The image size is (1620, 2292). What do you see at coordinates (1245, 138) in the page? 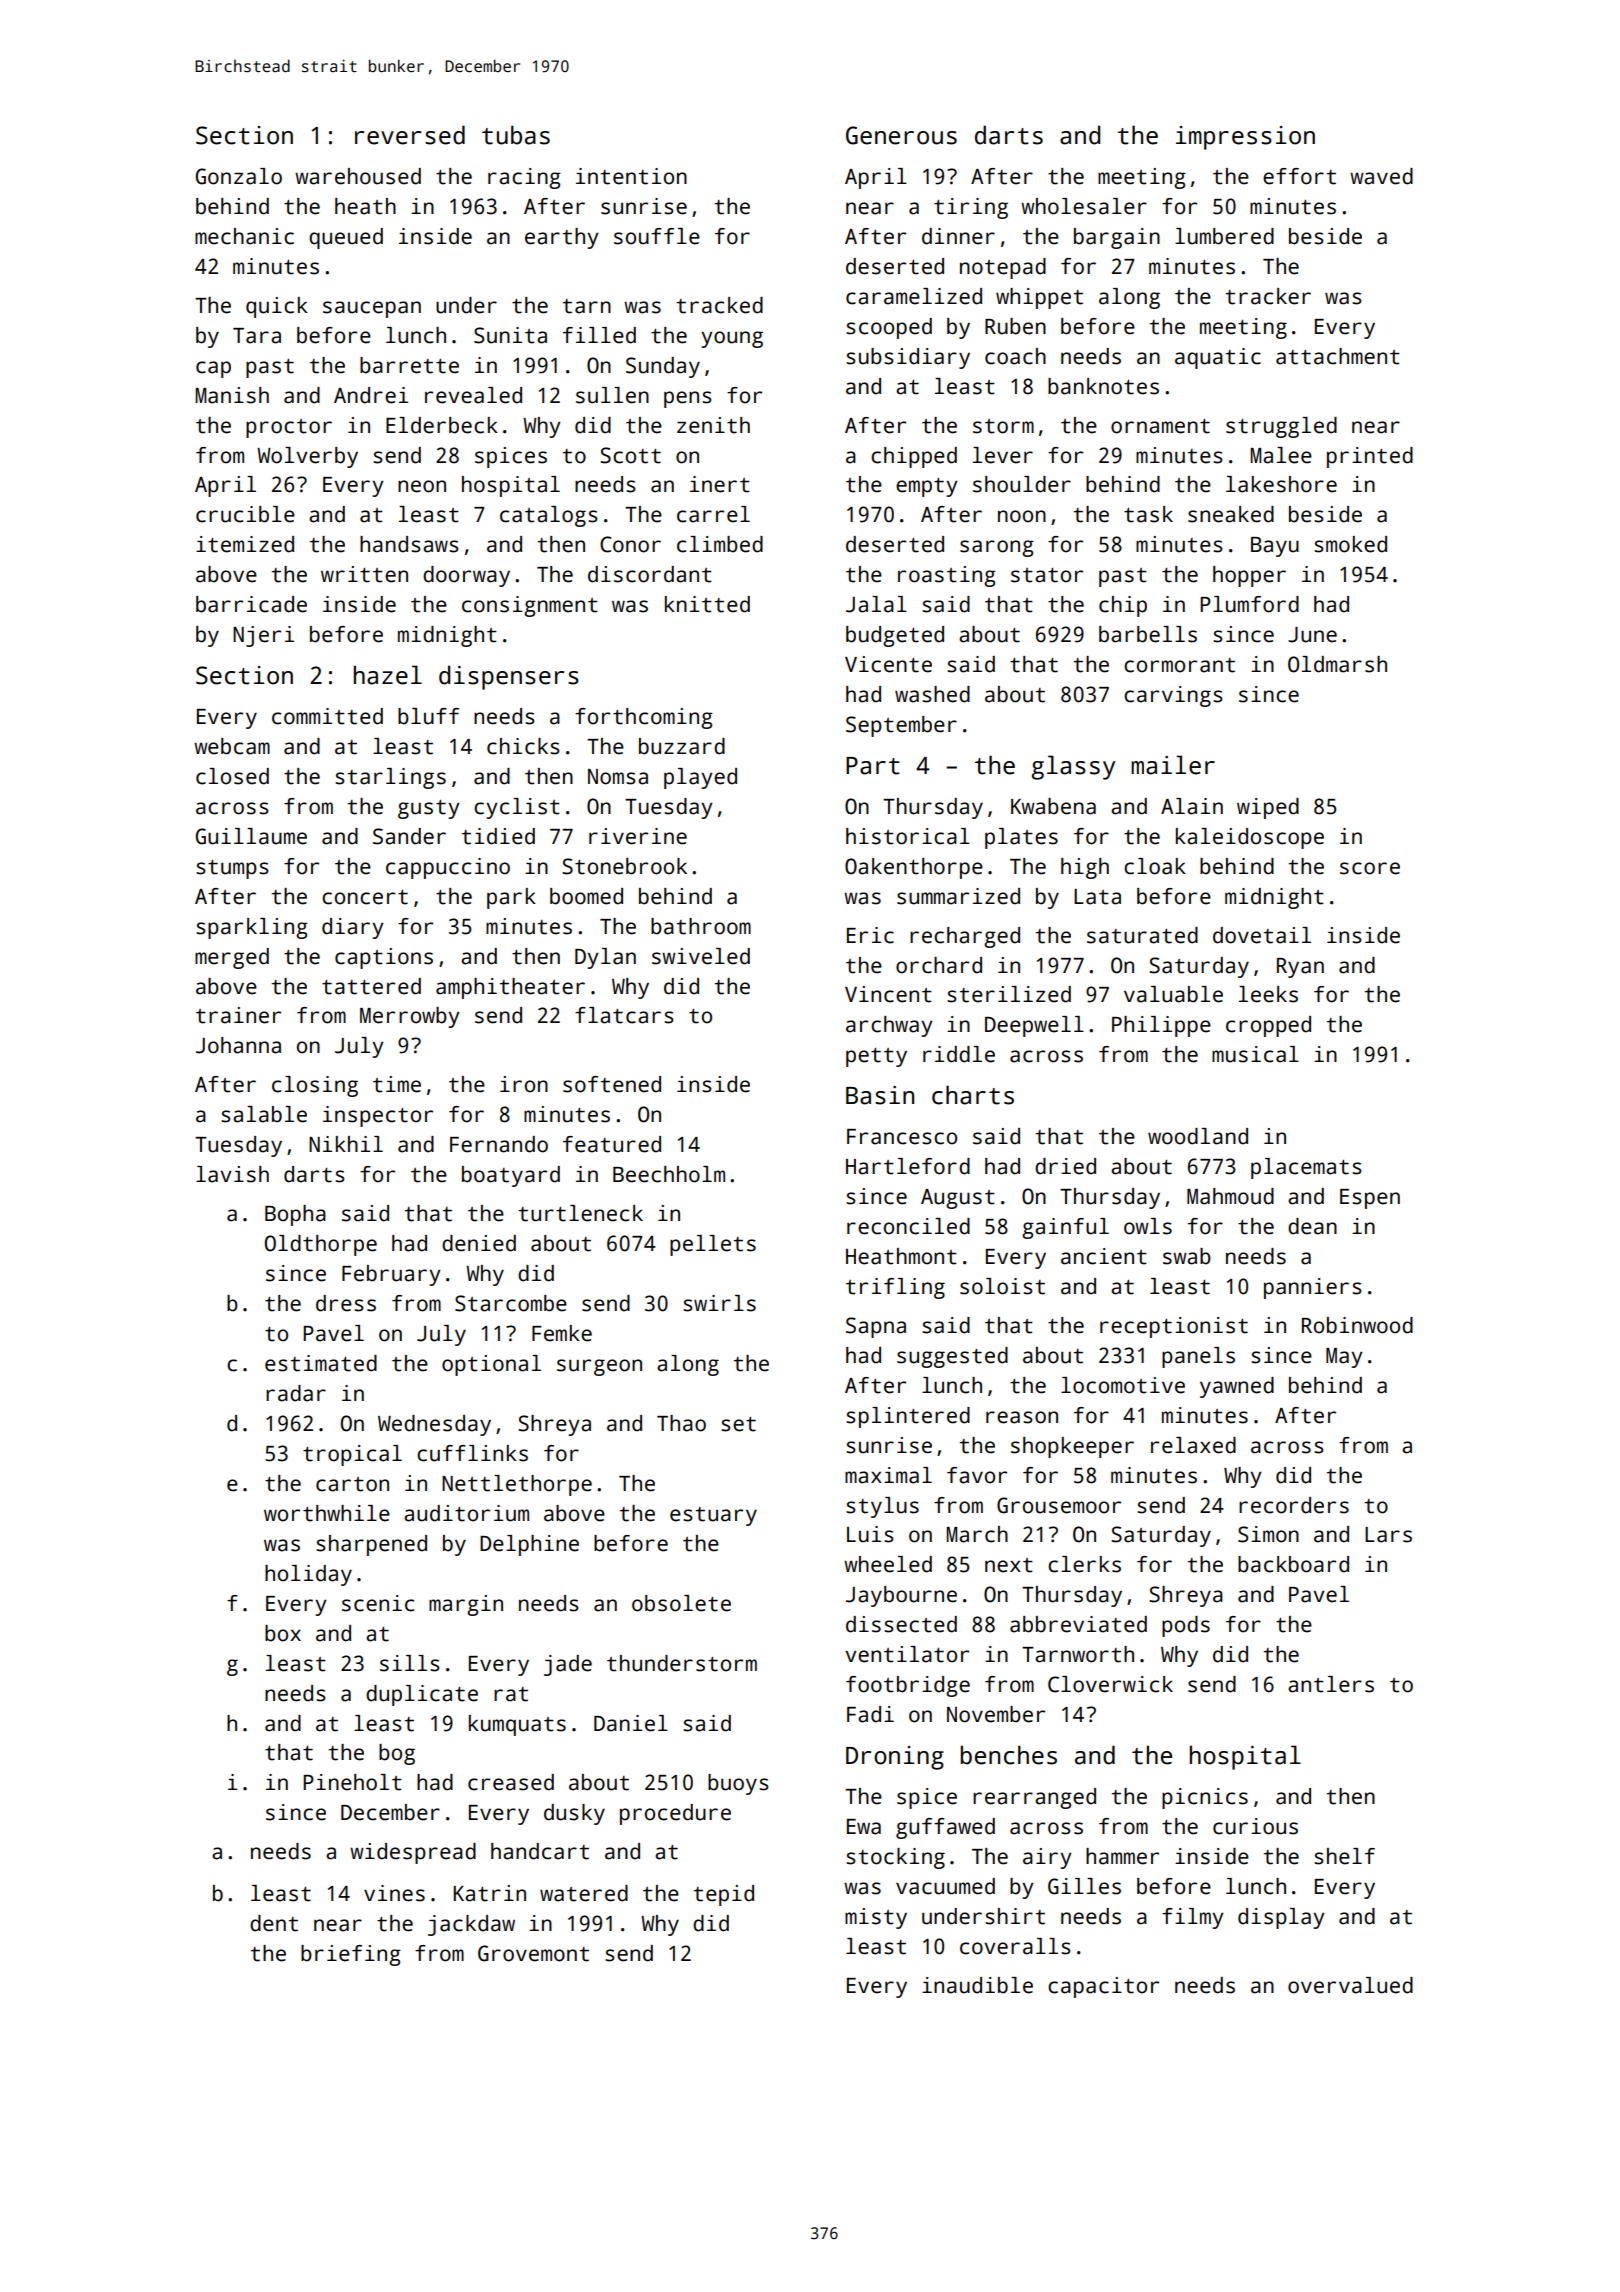
I see `impression` at bounding box center [1245, 138].
